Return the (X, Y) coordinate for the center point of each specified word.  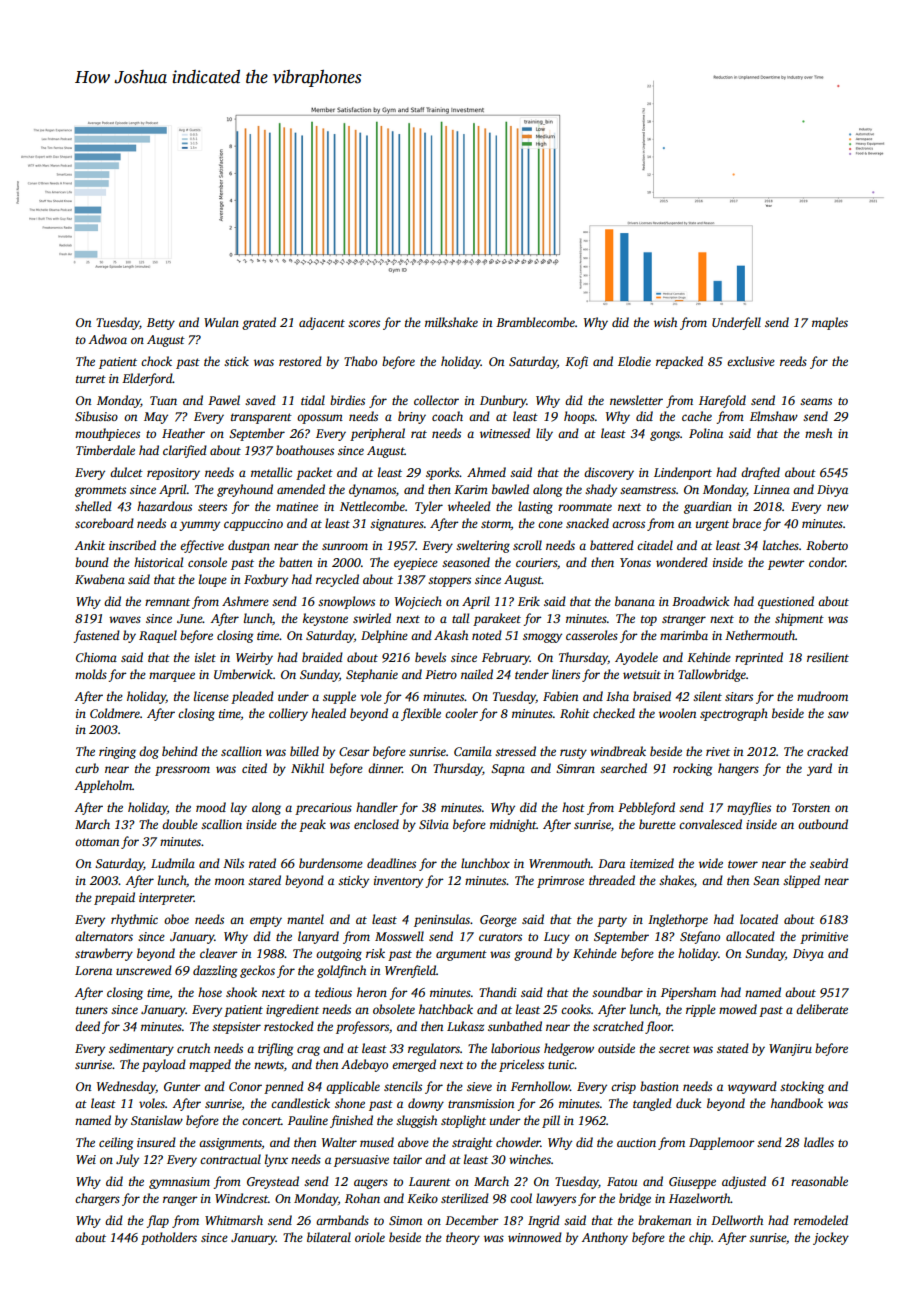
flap (157, 1221)
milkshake (451, 322)
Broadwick (700, 601)
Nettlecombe (372, 506)
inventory (398, 882)
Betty (161, 324)
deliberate (822, 1009)
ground (533, 954)
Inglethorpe (678, 920)
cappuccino (253, 525)
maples (830, 323)
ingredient (292, 1010)
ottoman (97, 842)
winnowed (535, 1237)
